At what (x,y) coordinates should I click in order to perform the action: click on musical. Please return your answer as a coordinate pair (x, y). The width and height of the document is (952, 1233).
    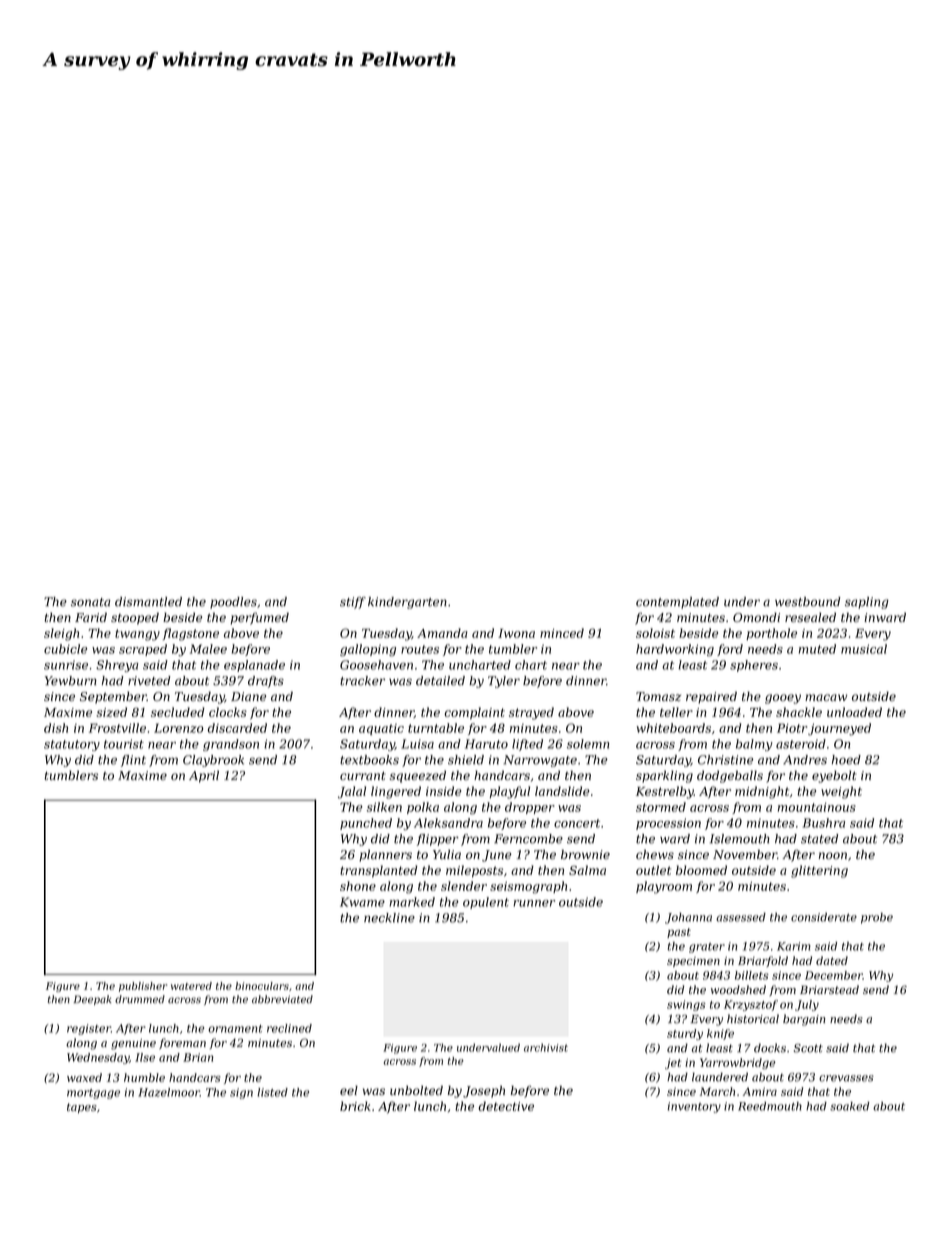
    Looking at the image, I should click on (864, 649).
